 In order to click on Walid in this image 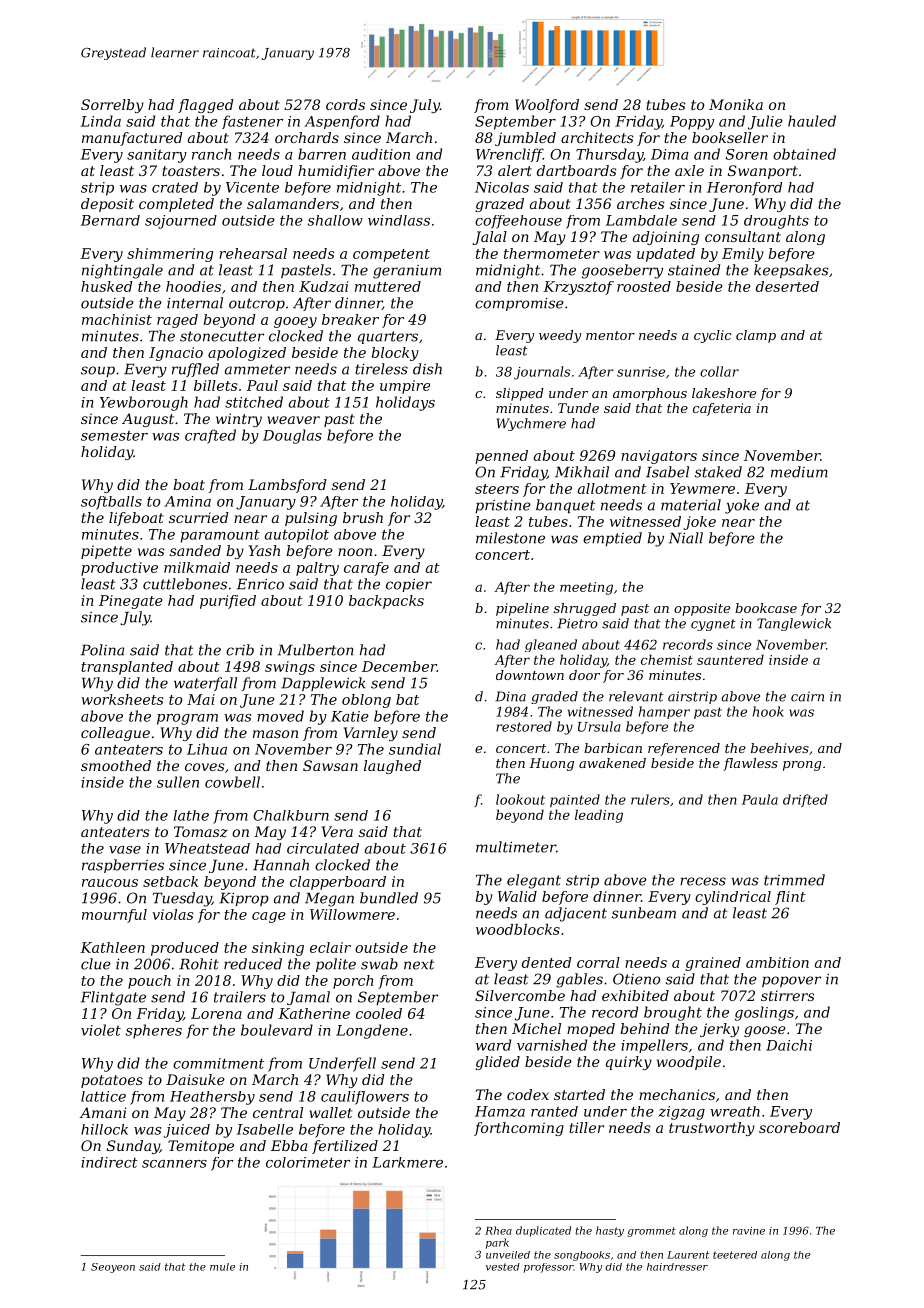, I will do `click(517, 896)`.
